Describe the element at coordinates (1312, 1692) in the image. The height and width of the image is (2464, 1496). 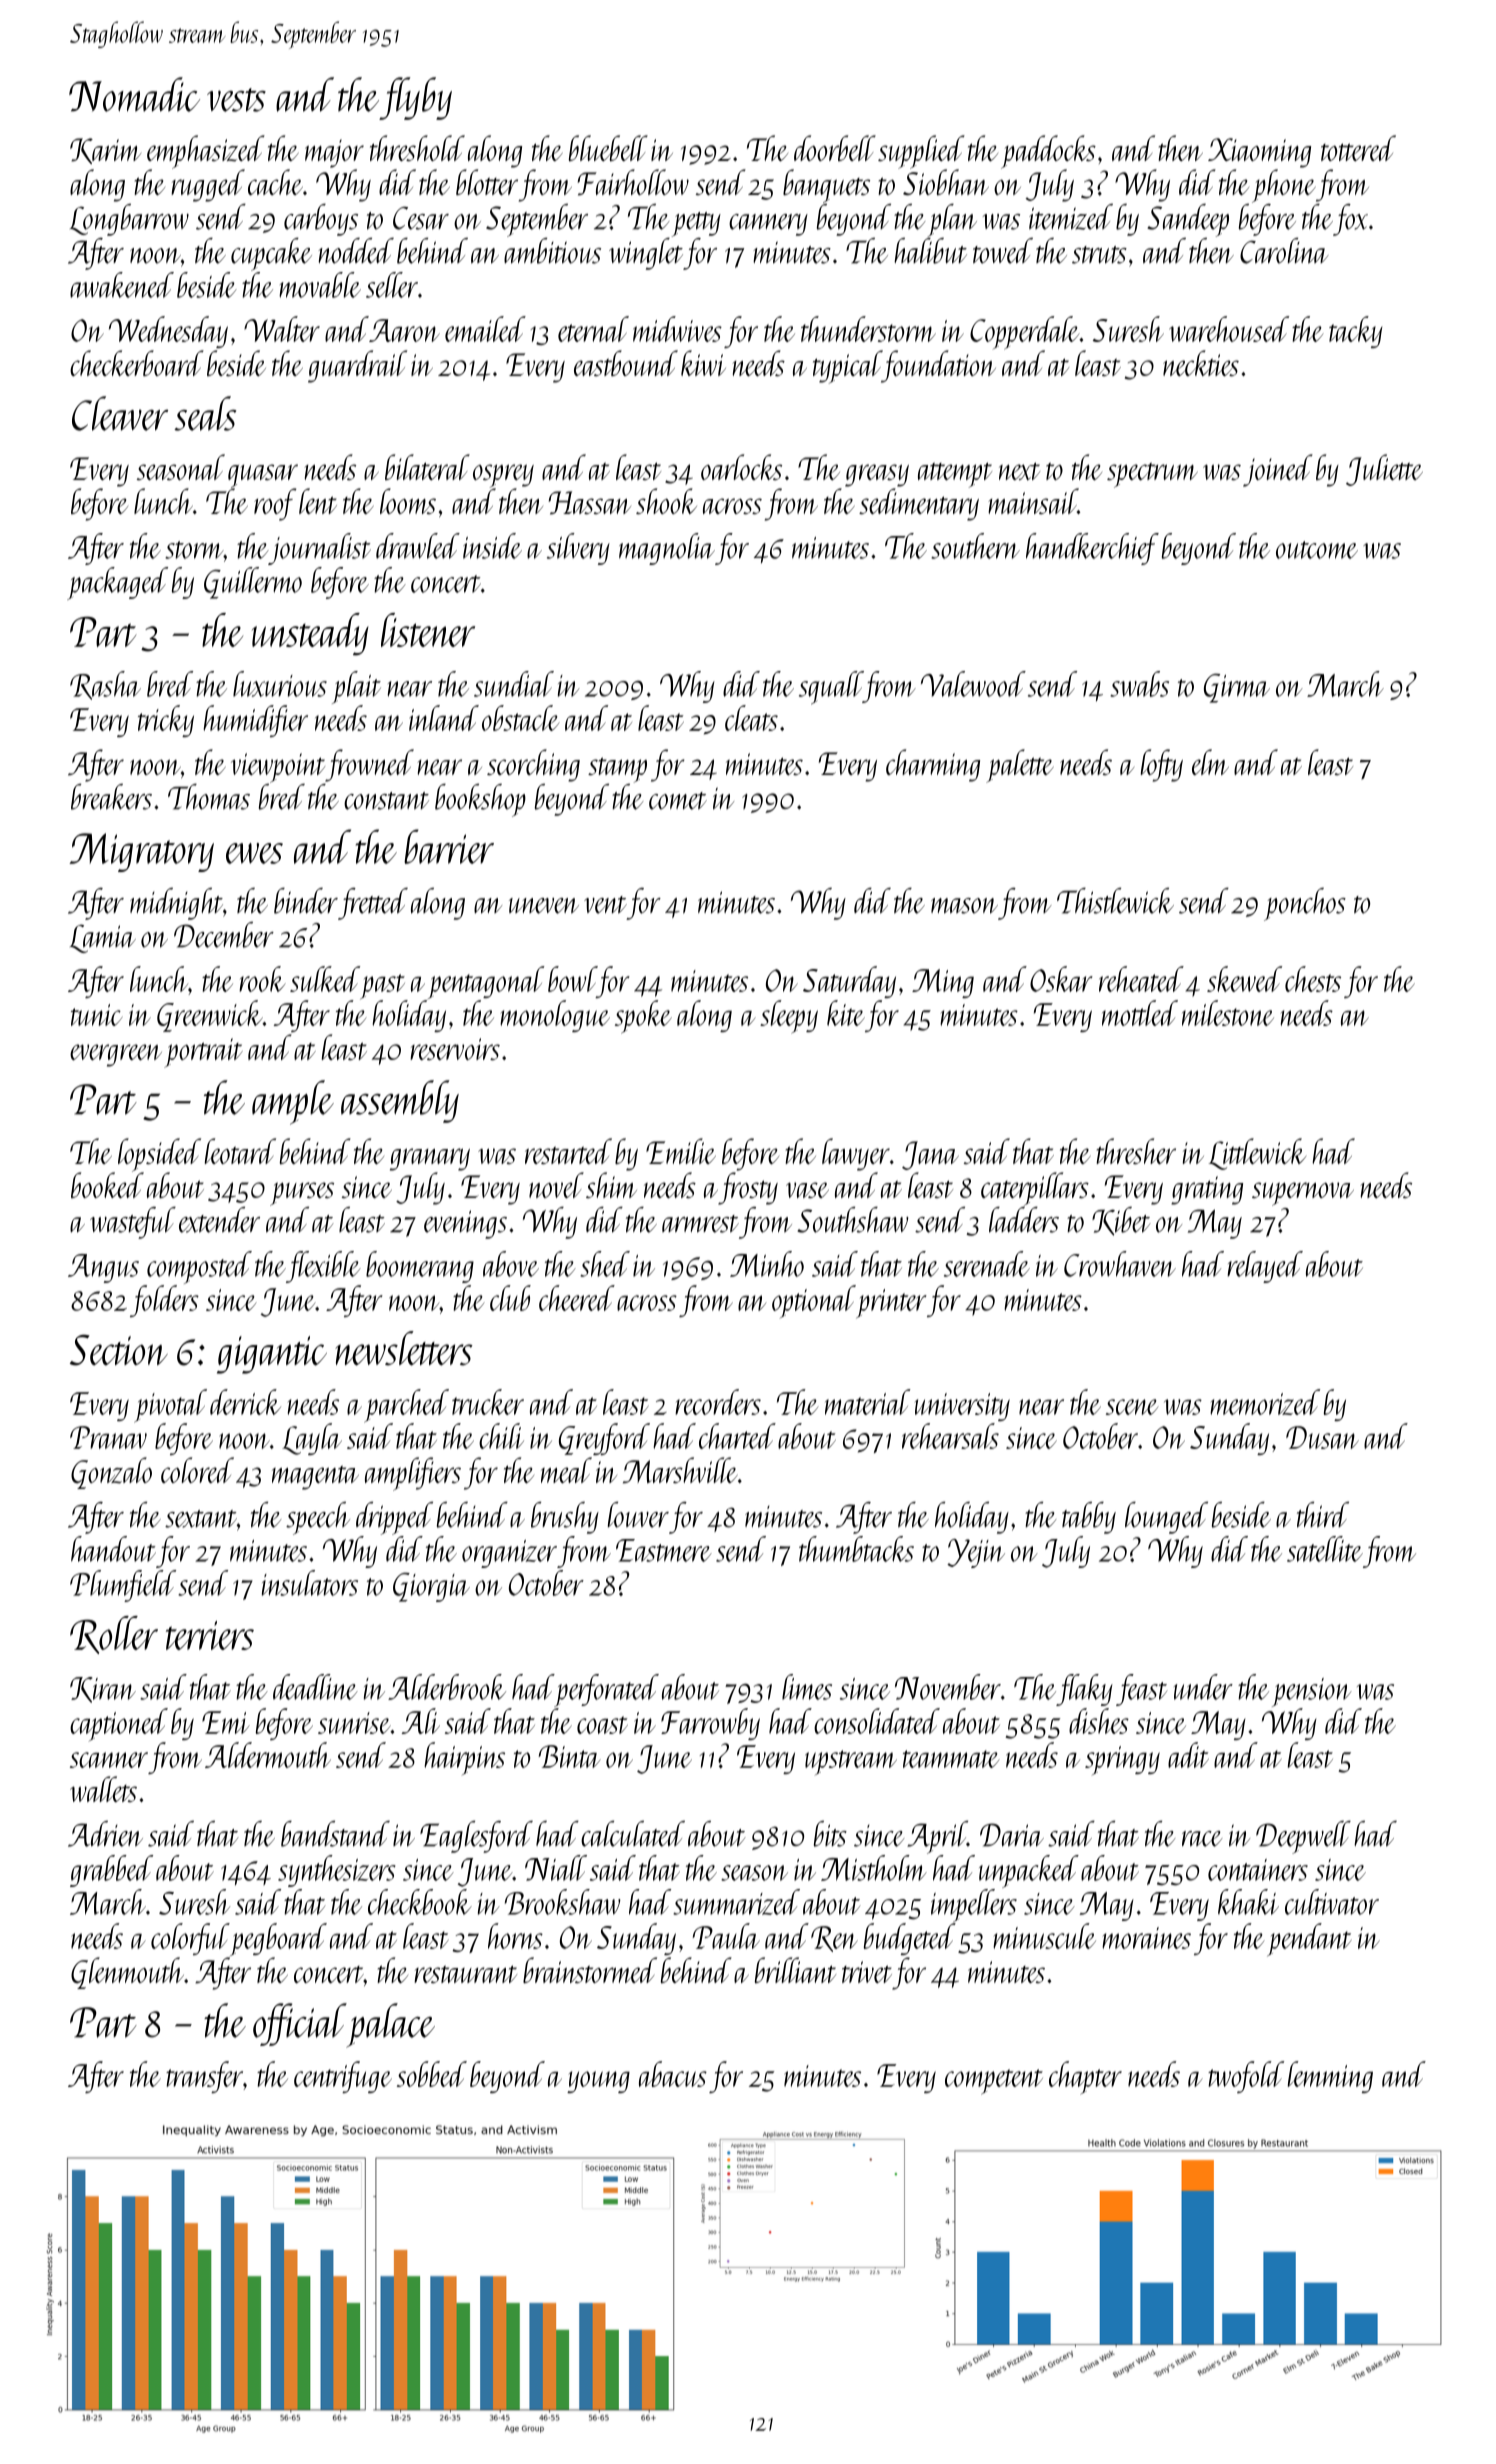
I see `pension` at that location.
